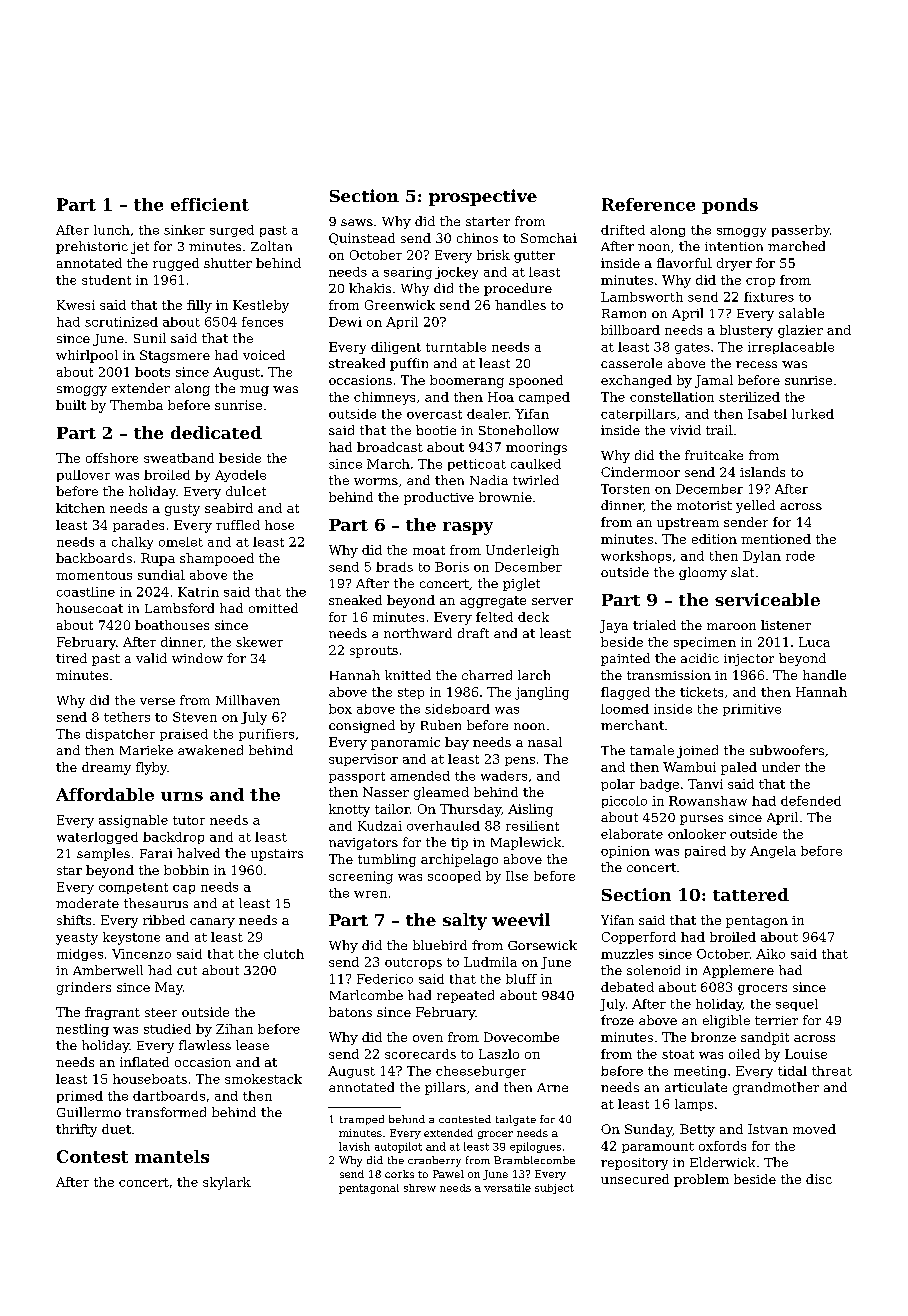 This image has height=1316, width=908. What do you see at coordinates (521, 919) in the image?
I see `weevil` at bounding box center [521, 919].
